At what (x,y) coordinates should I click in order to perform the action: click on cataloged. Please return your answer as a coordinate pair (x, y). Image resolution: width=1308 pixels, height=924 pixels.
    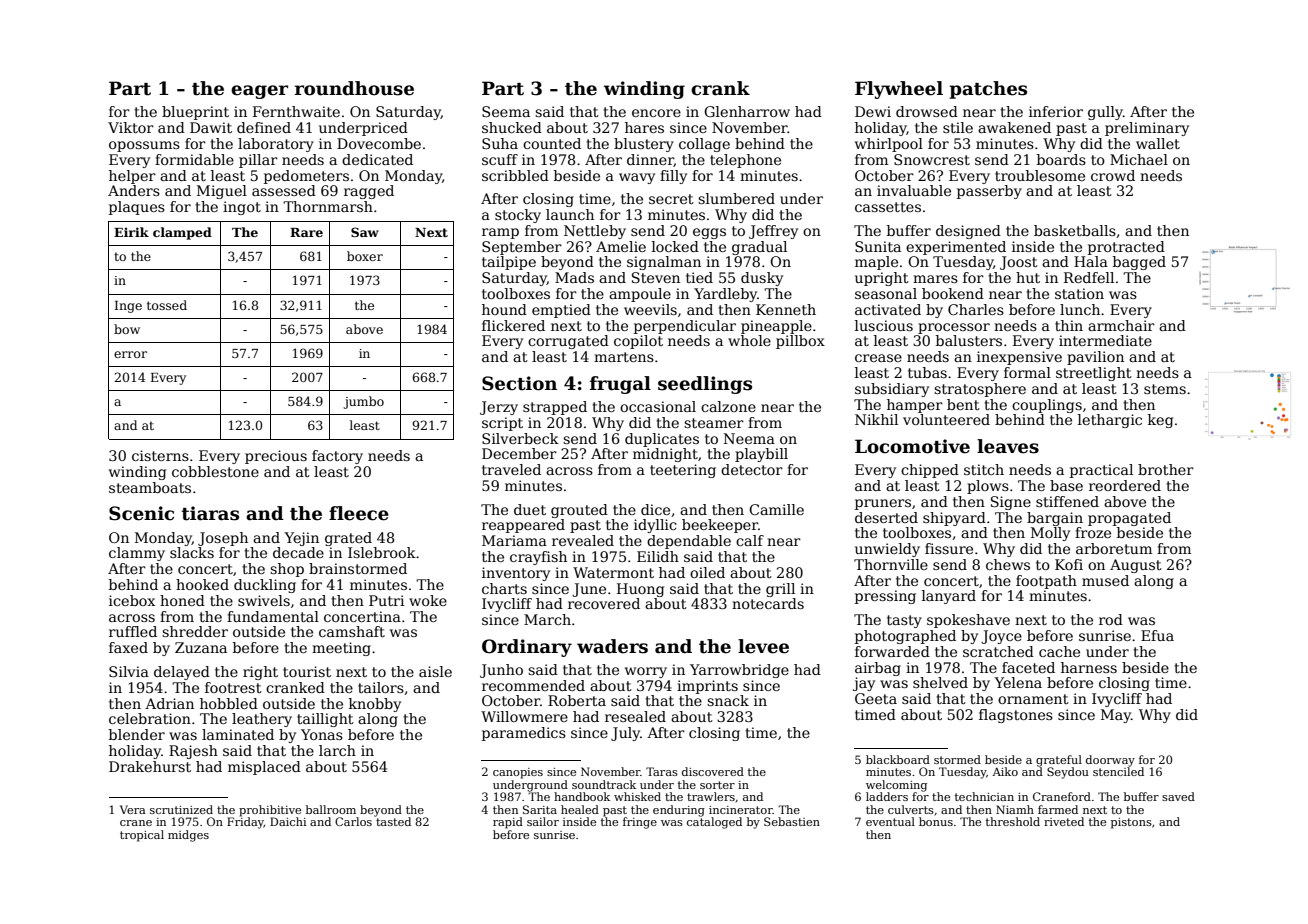
    Looking at the image, I should click on (714, 823).
